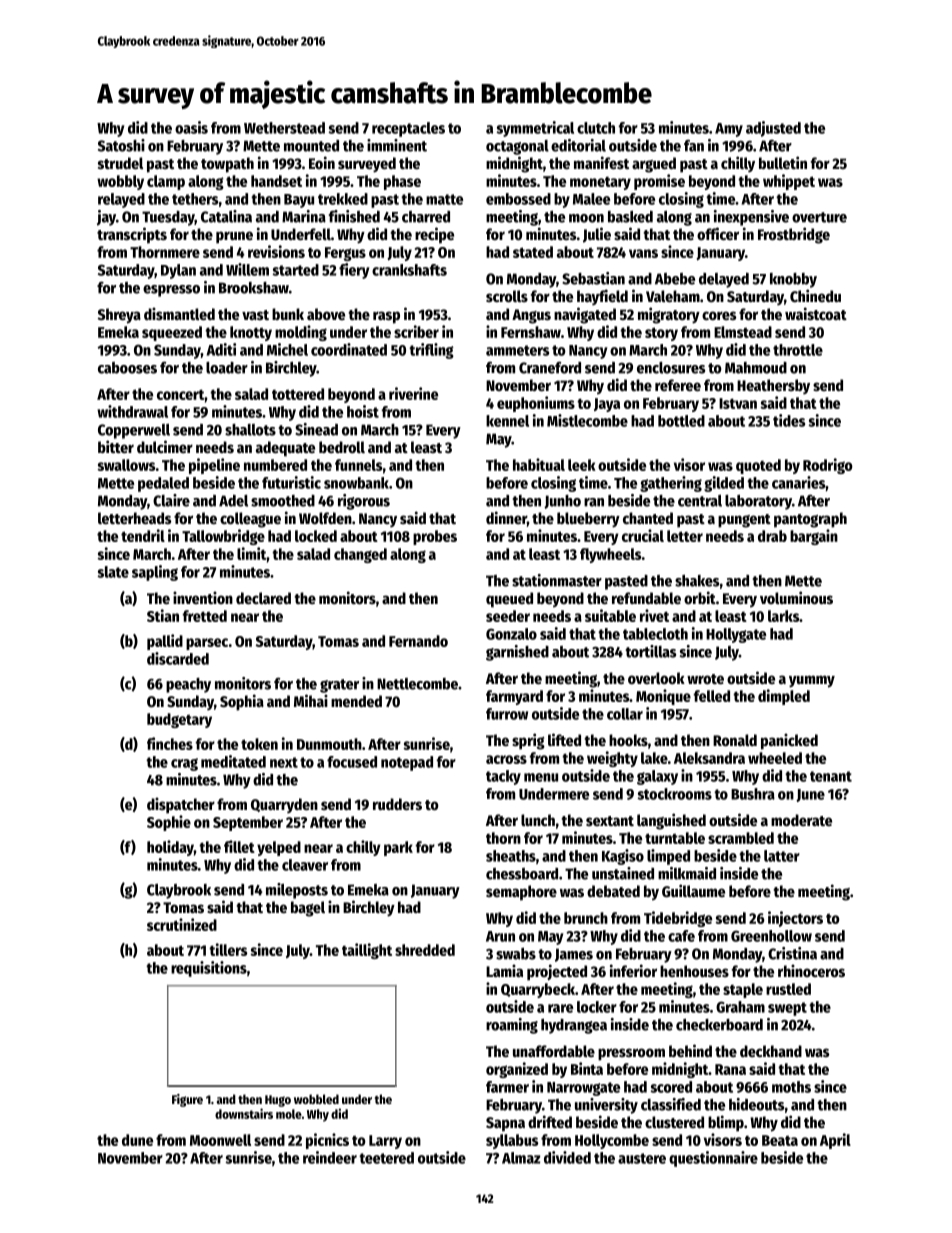 This screenshot has height=1233, width=952. Describe the element at coordinates (718, 233) in the screenshot. I see `officer` at that location.
